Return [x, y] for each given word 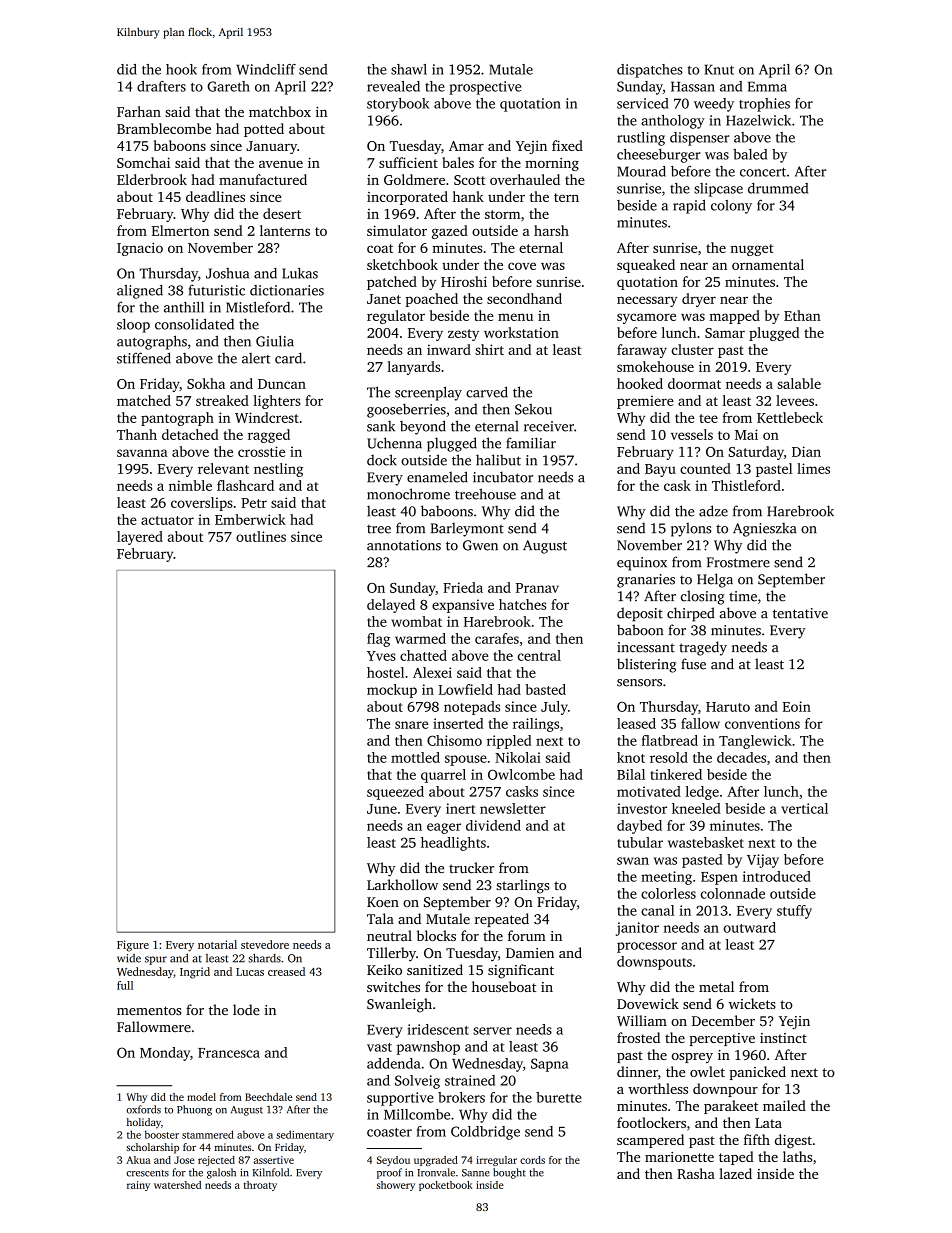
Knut [719, 69]
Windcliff [266, 69]
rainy [138, 1186]
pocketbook [446, 1186]
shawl [409, 69]
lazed [735, 1173]
